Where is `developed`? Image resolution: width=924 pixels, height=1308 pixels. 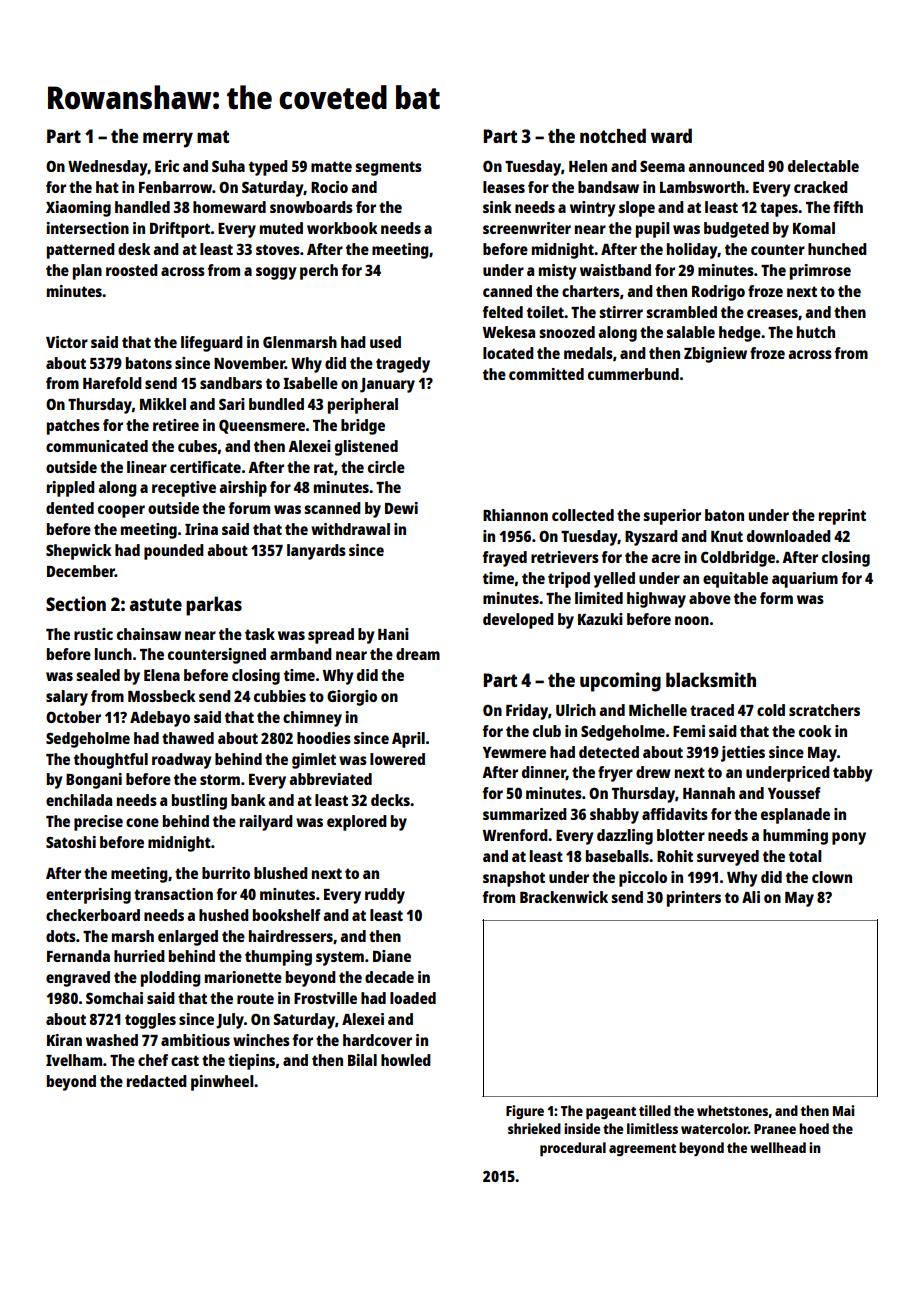 developed is located at coordinates (518, 621).
